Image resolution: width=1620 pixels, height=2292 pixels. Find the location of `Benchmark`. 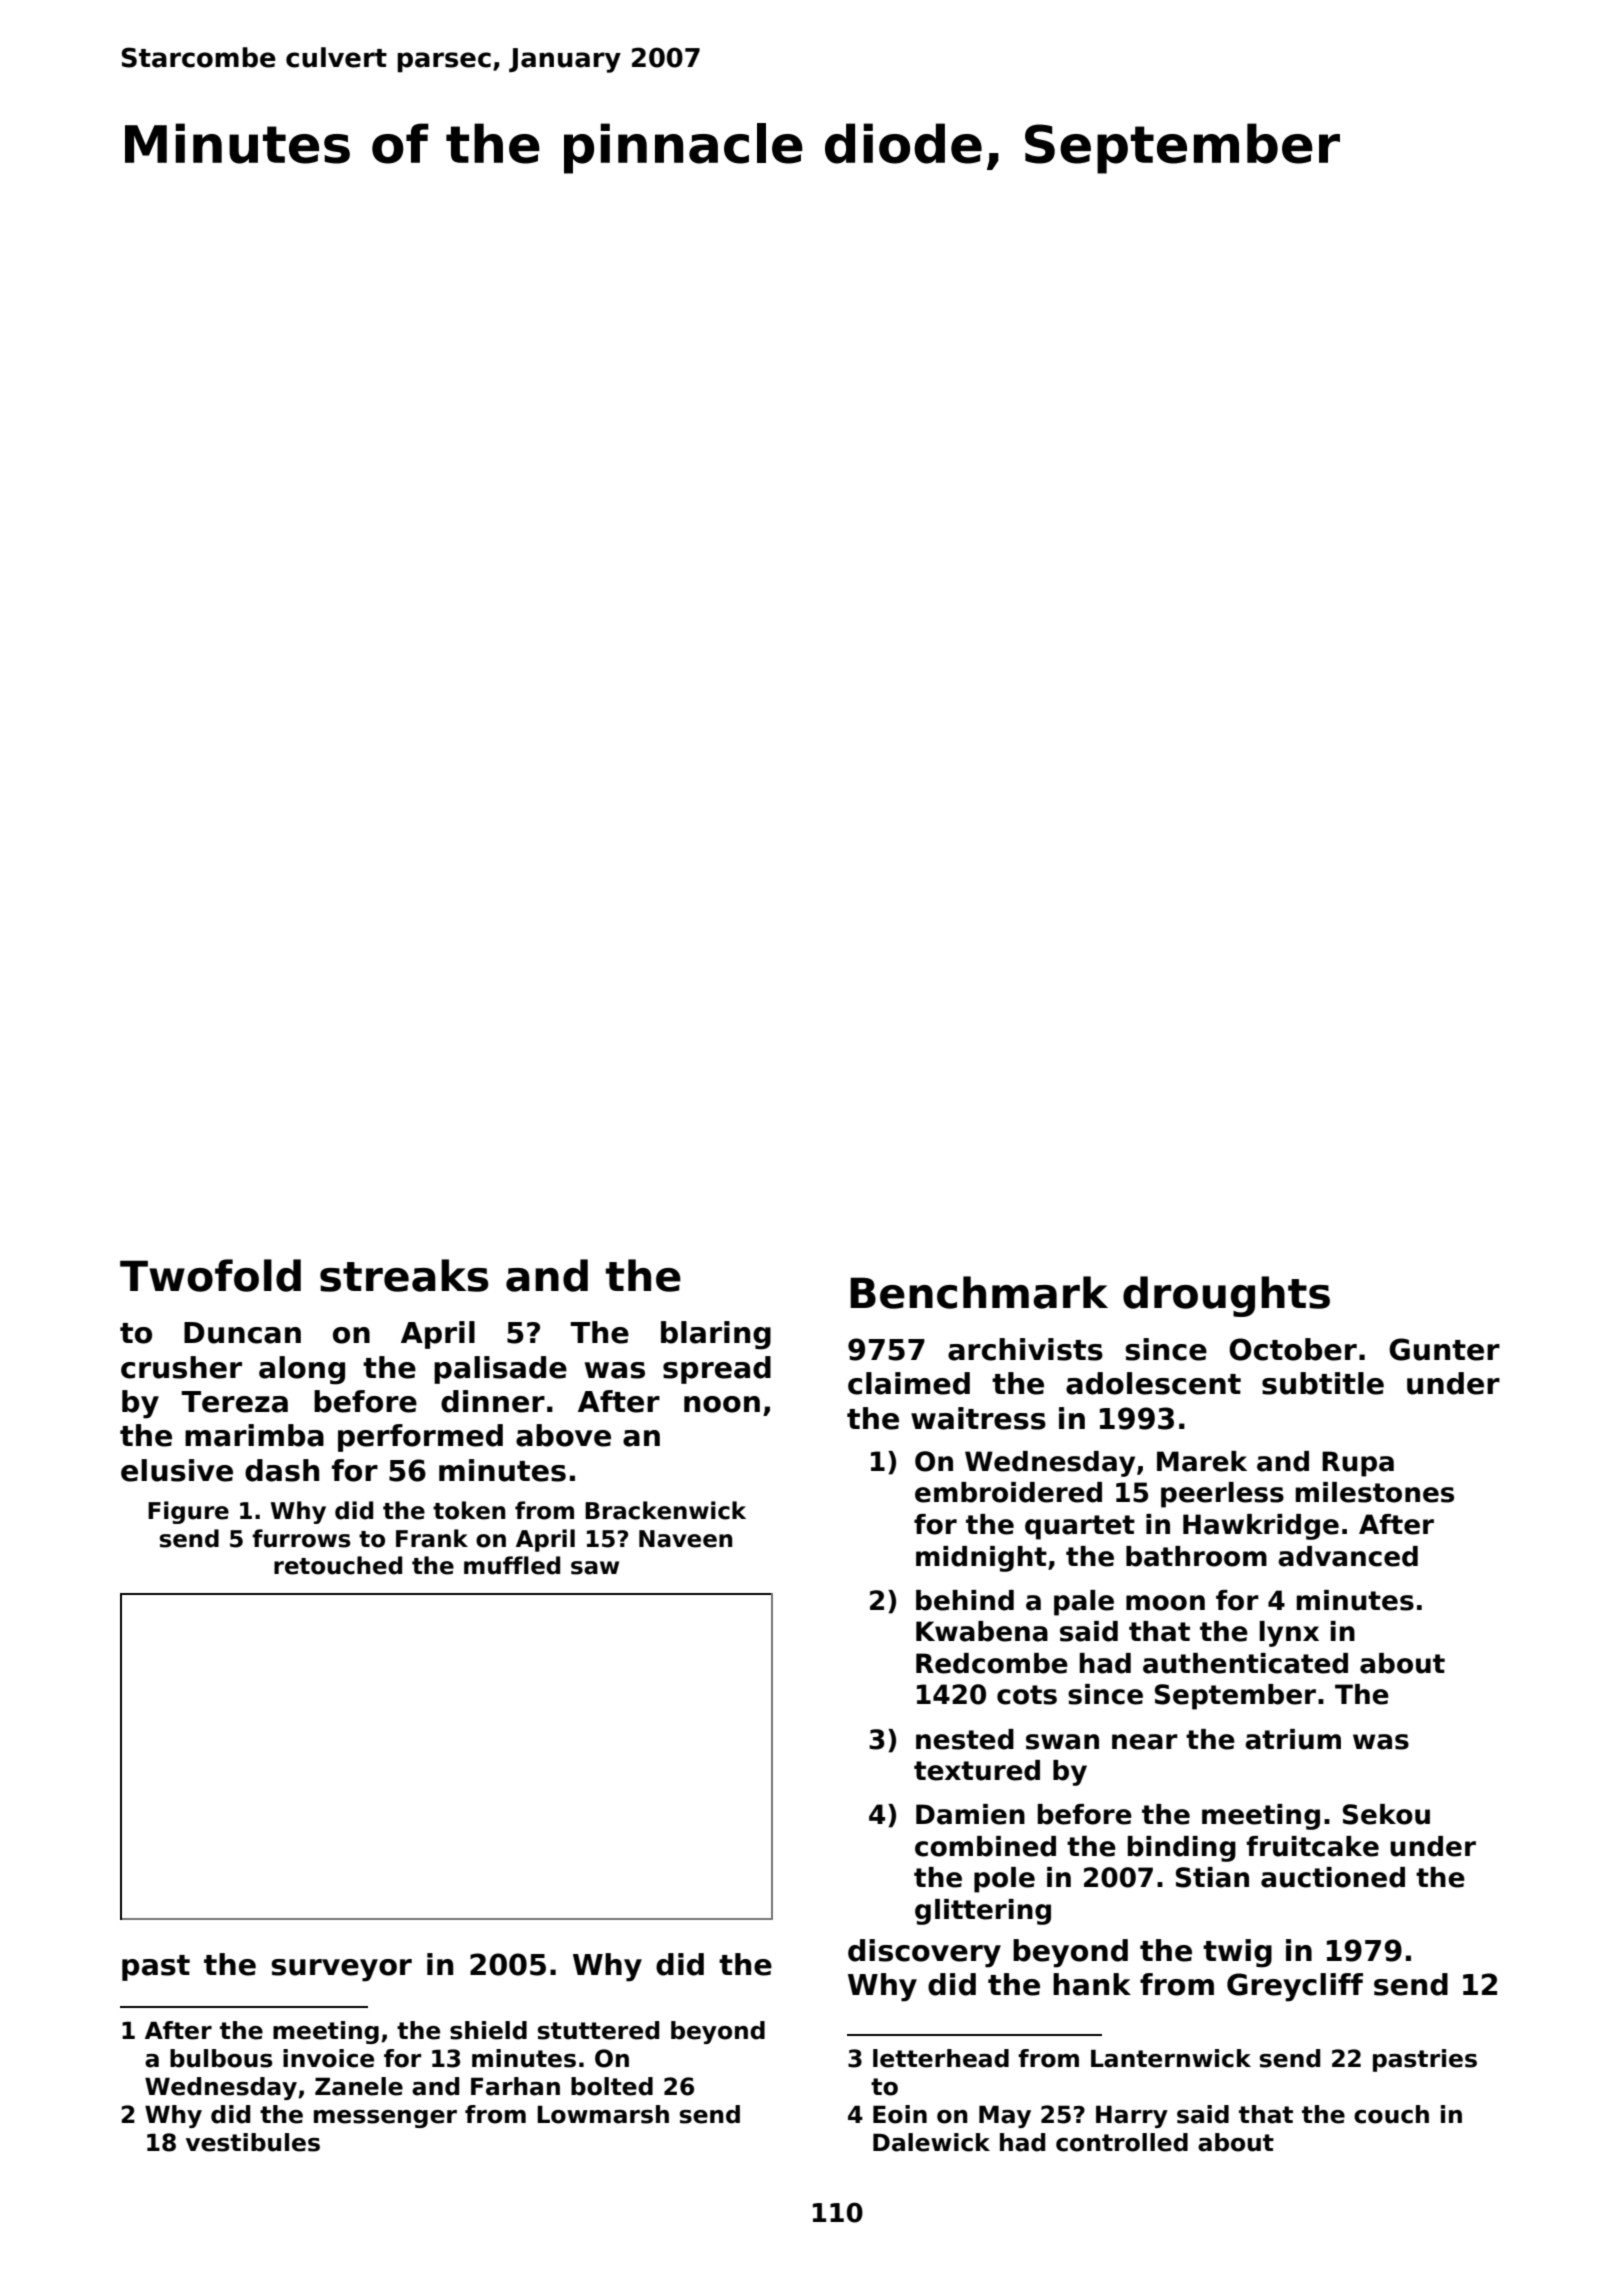

Benchmark is located at coordinates (979, 1292).
